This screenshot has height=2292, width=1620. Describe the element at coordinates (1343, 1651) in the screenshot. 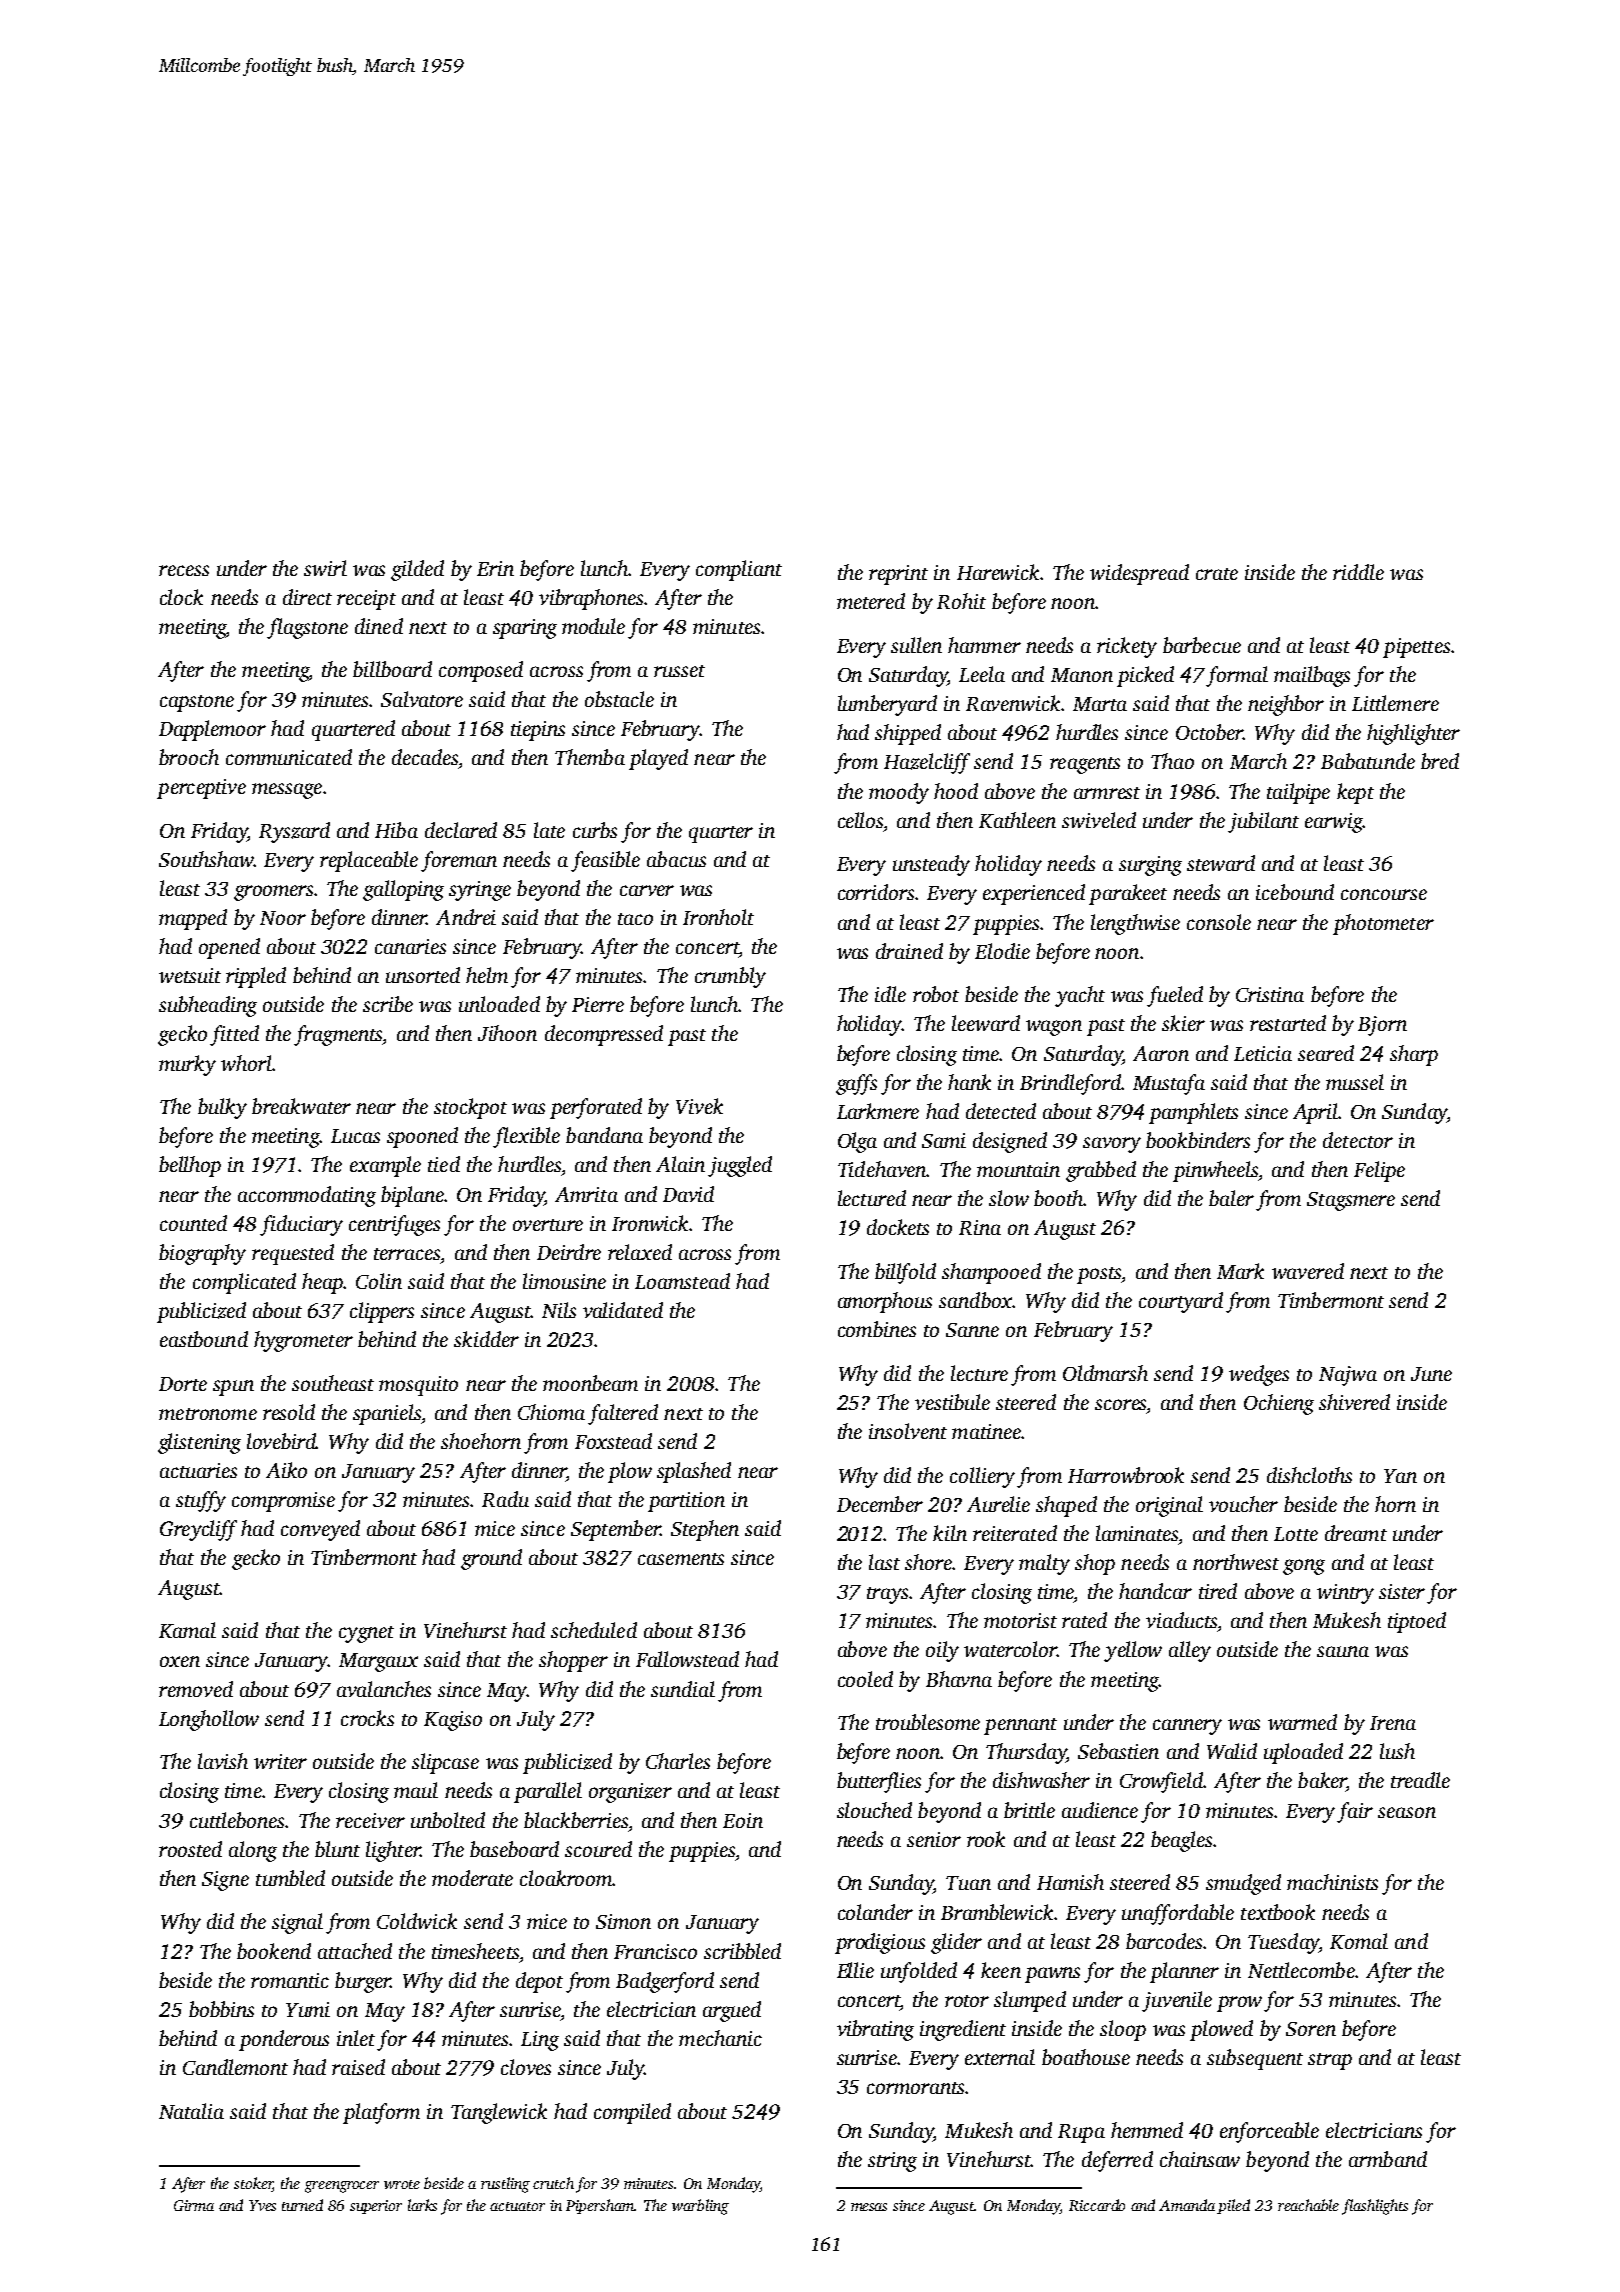

I see `sauna` at that location.
